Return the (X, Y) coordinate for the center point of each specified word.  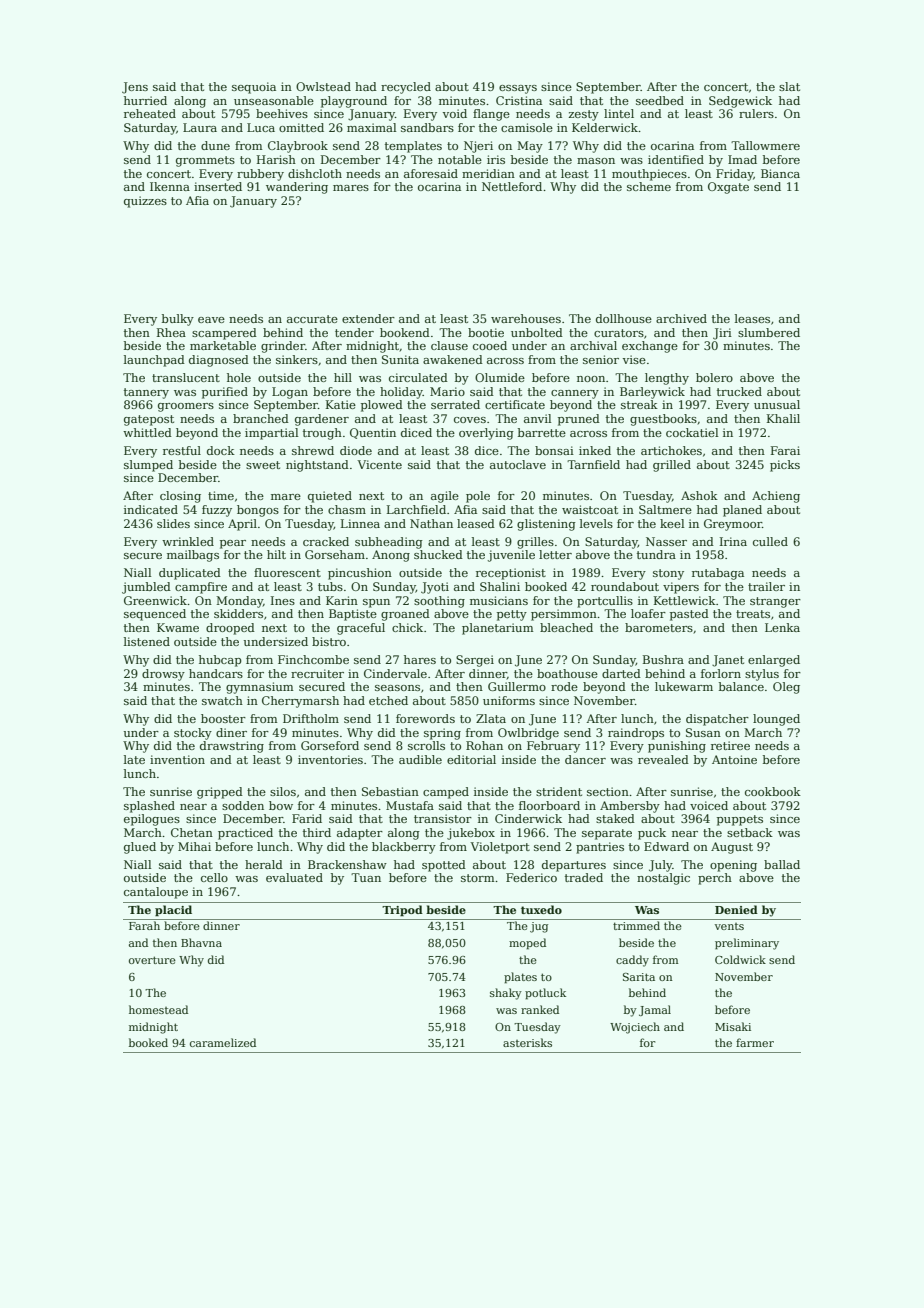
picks (785, 466)
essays (518, 89)
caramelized (223, 1042)
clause (449, 345)
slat (789, 86)
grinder (283, 347)
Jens (135, 88)
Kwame (178, 627)
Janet (728, 661)
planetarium (497, 629)
